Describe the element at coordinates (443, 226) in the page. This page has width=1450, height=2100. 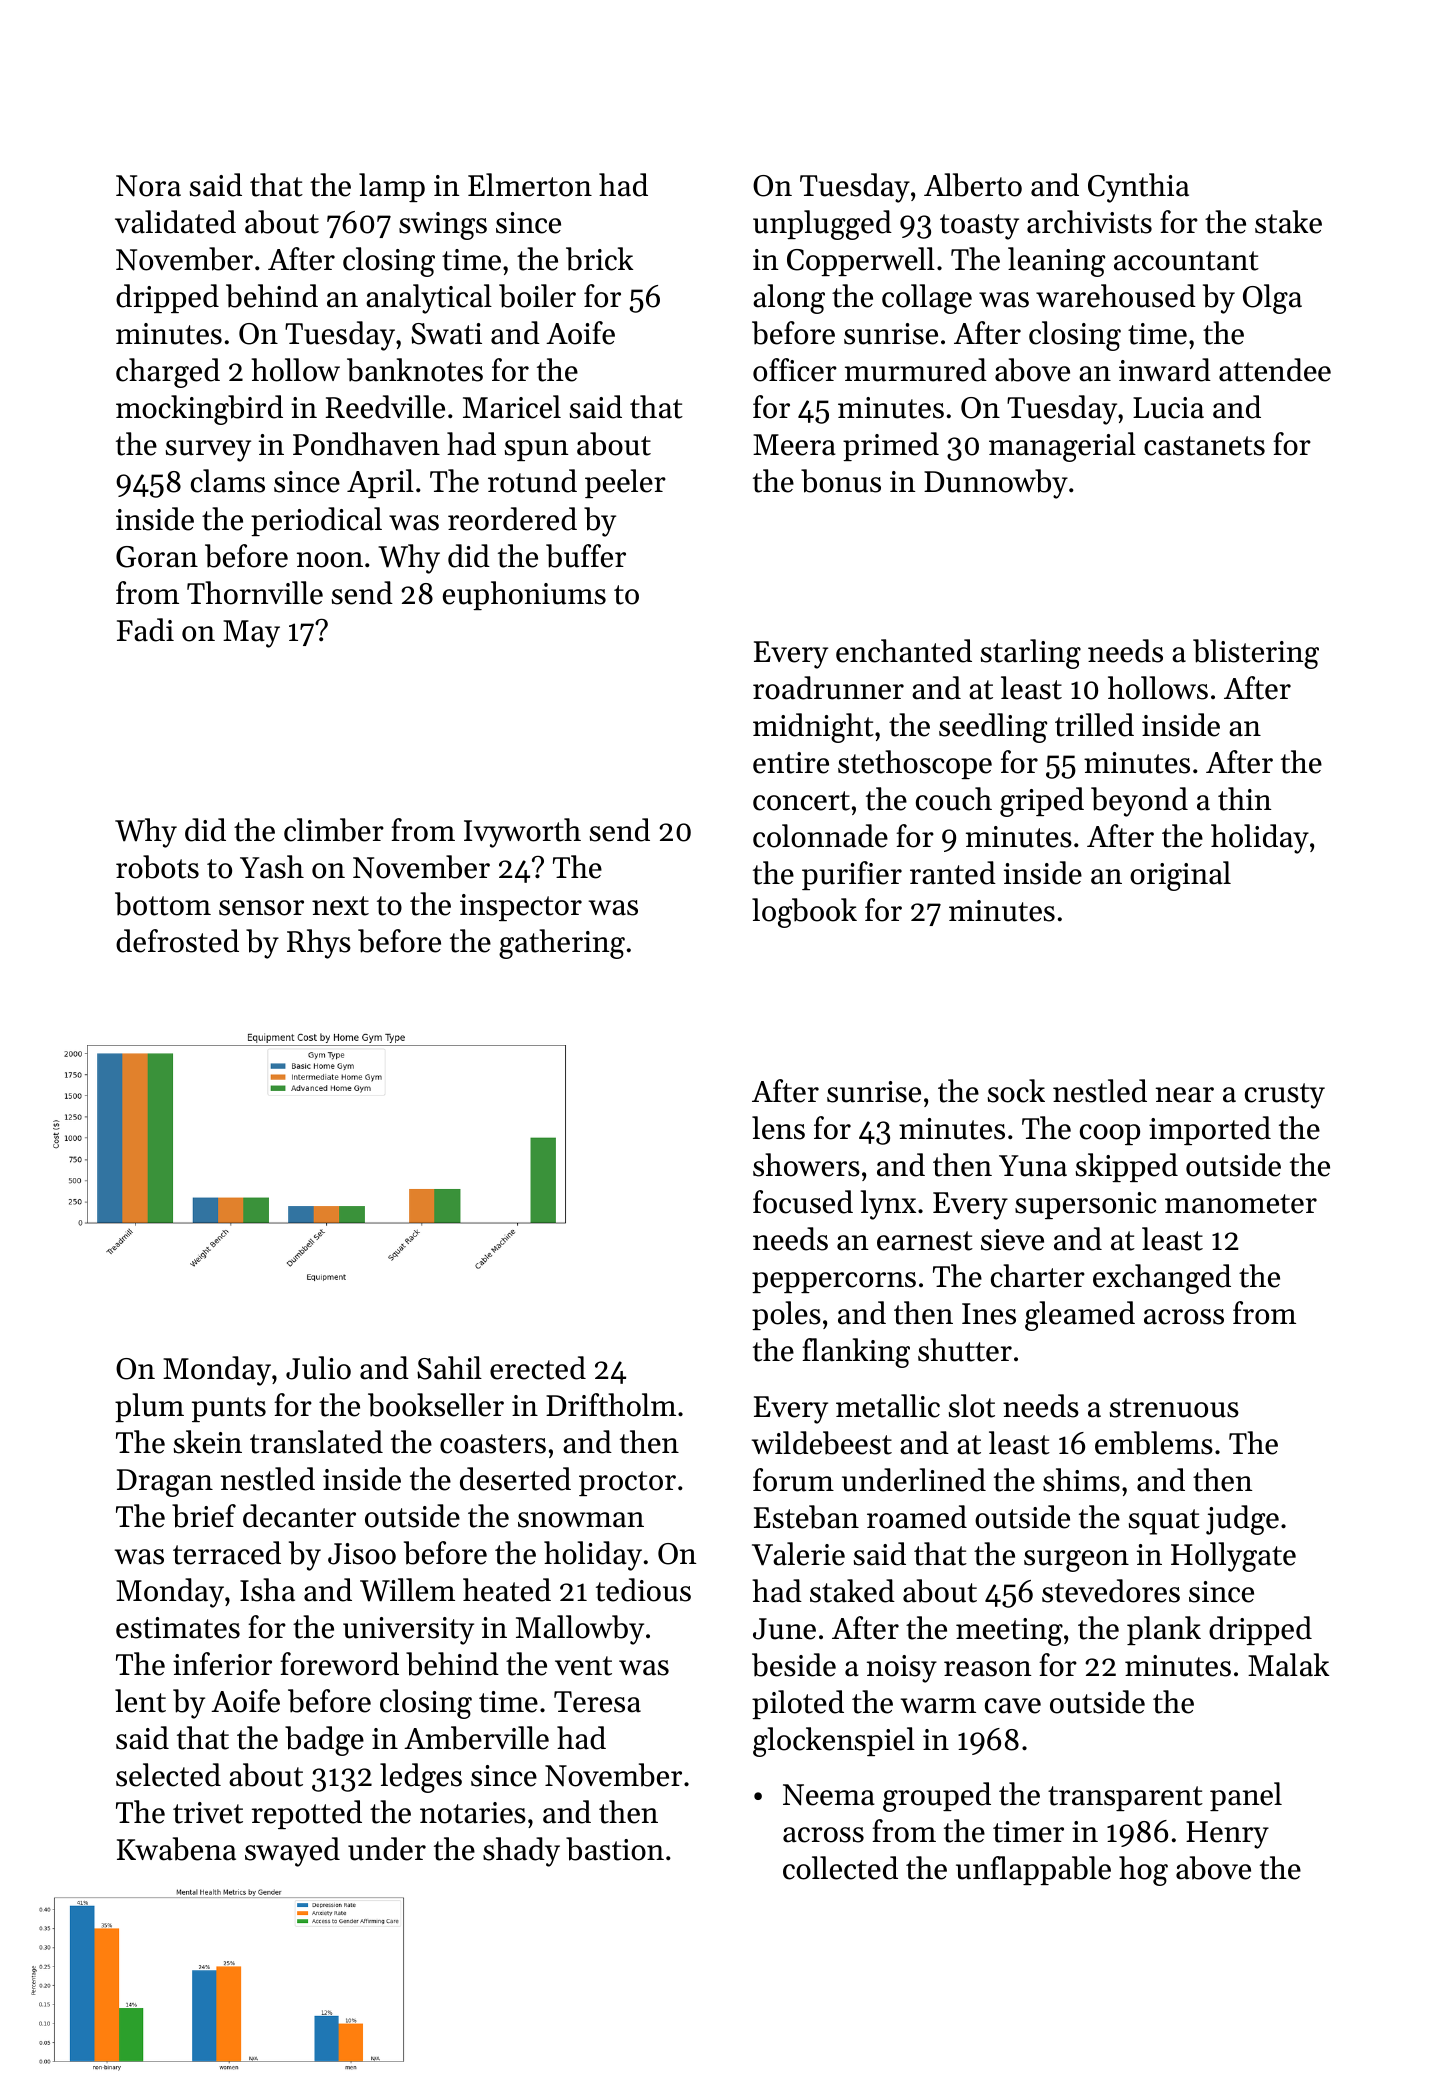
I see `swings` at that location.
